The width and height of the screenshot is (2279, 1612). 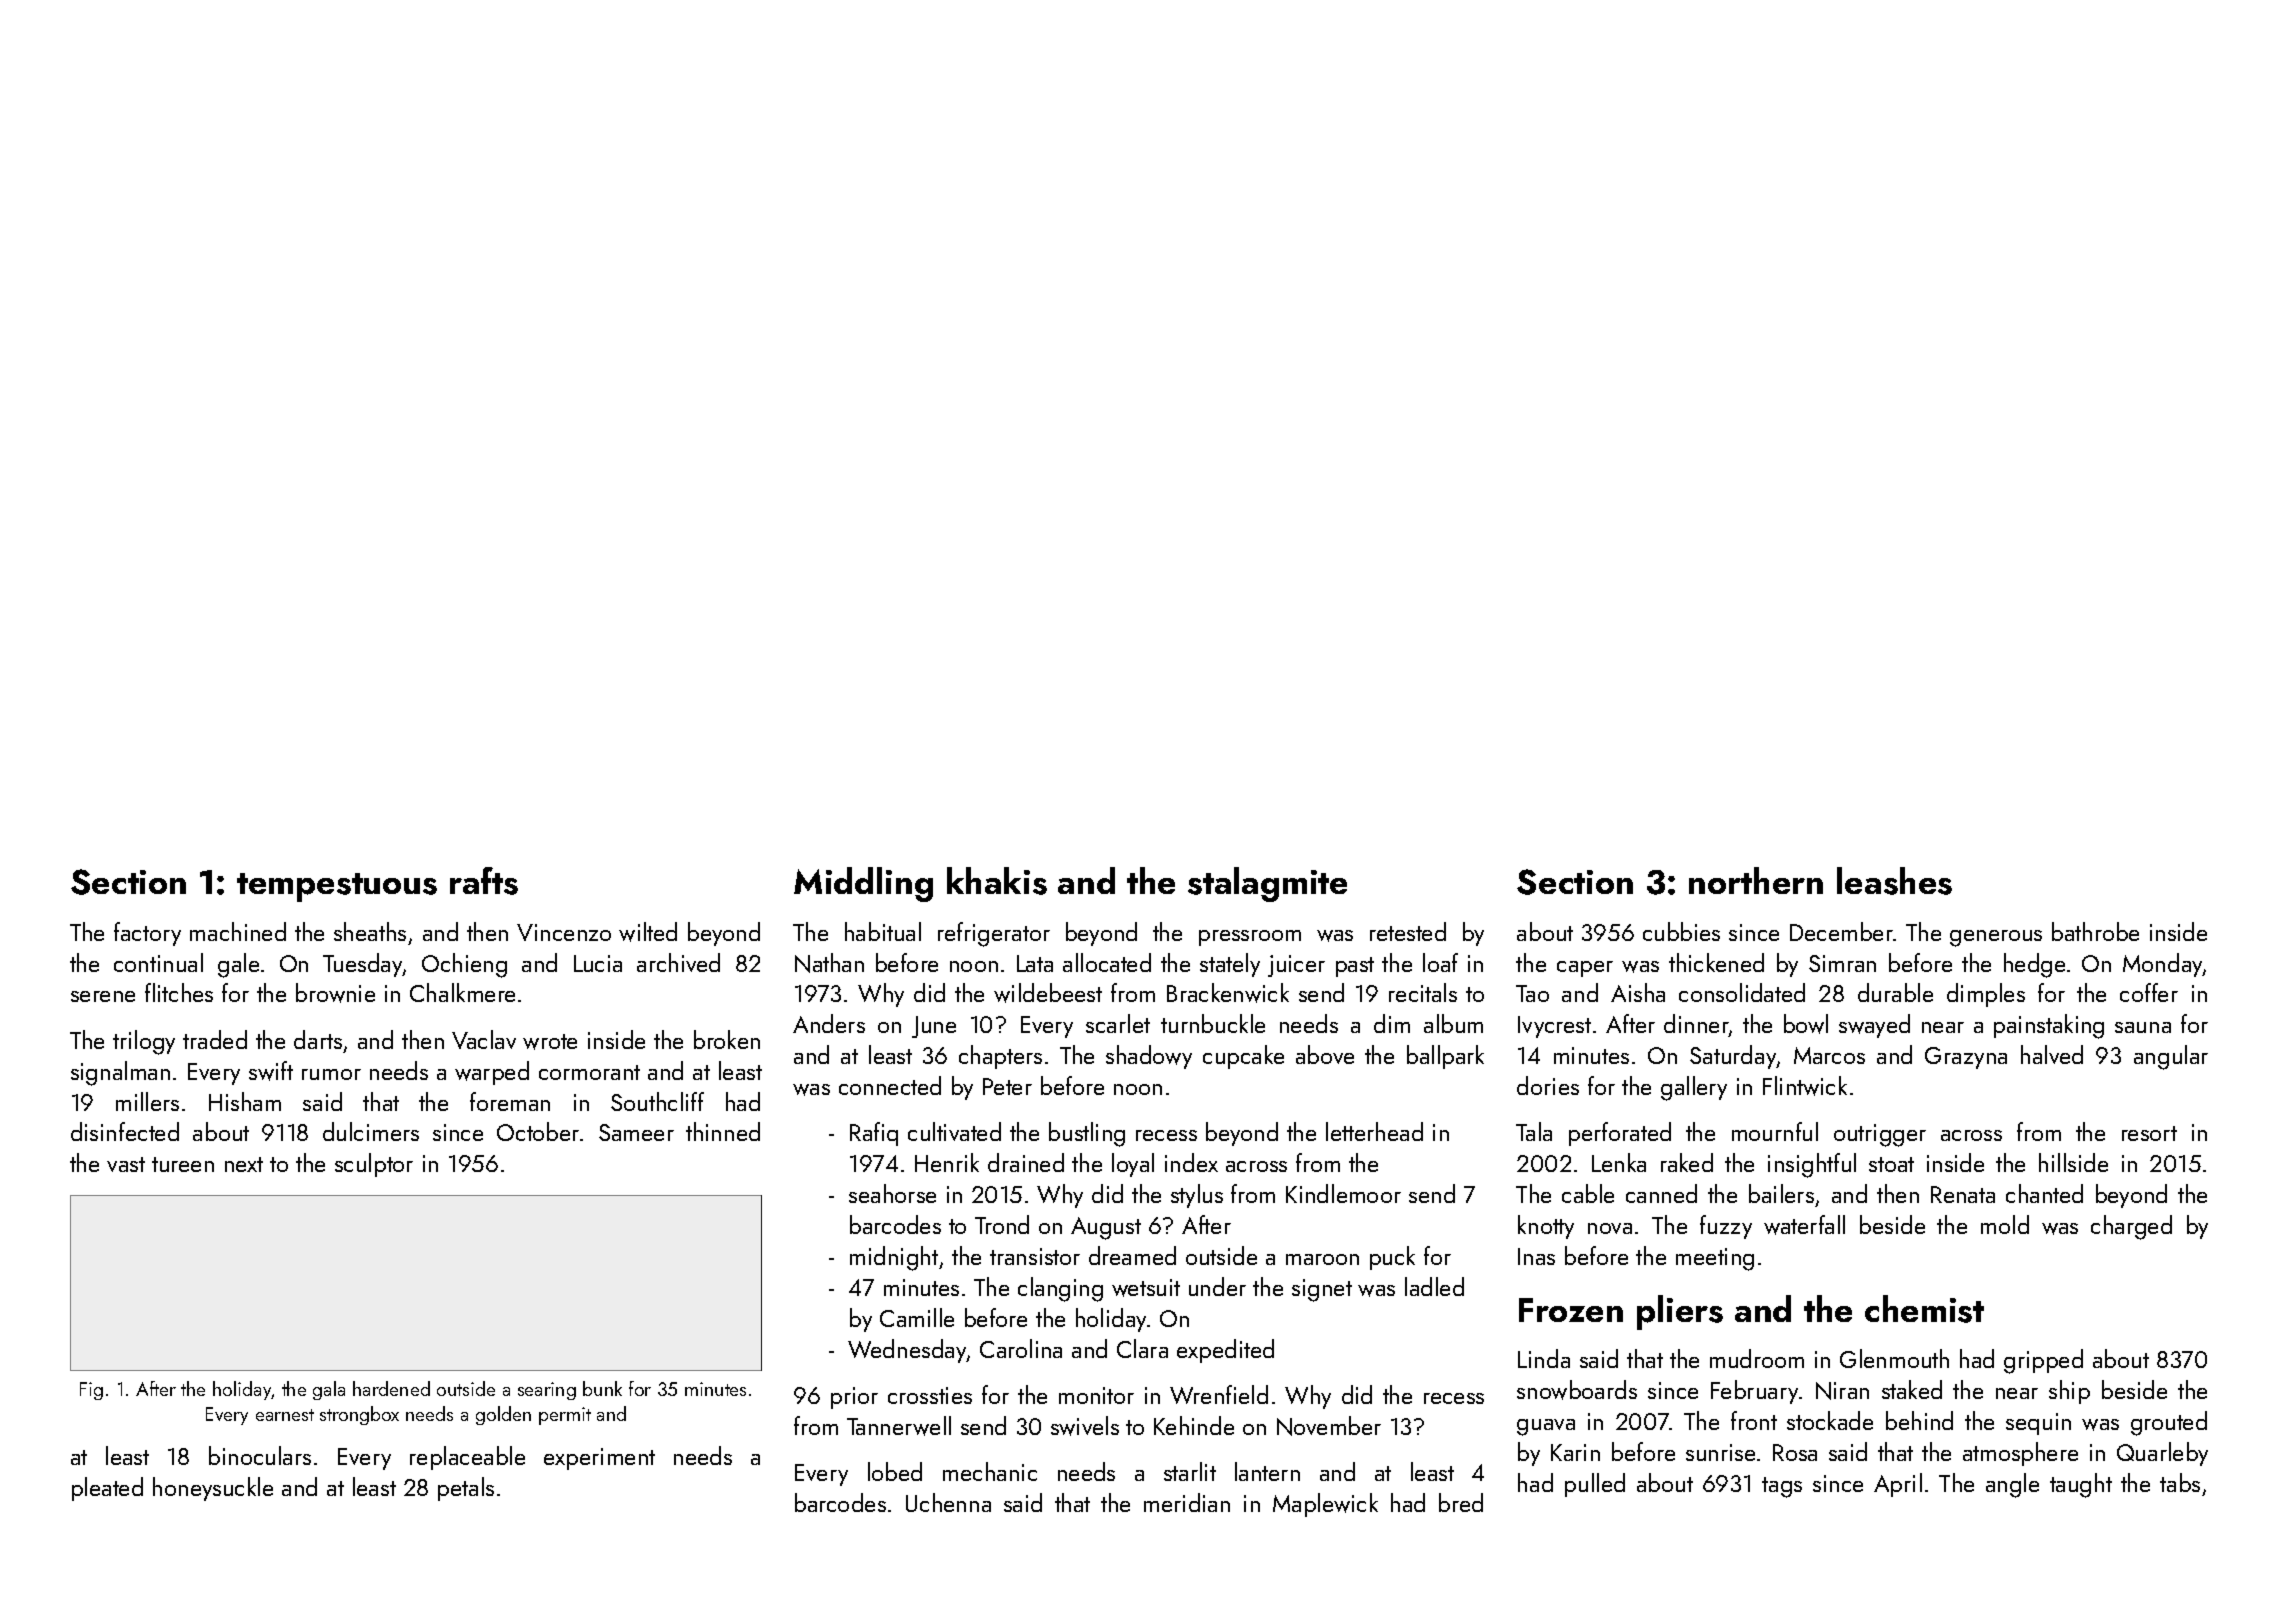 What do you see at coordinates (1060, 1289) in the screenshot?
I see `clanging` at bounding box center [1060, 1289].
